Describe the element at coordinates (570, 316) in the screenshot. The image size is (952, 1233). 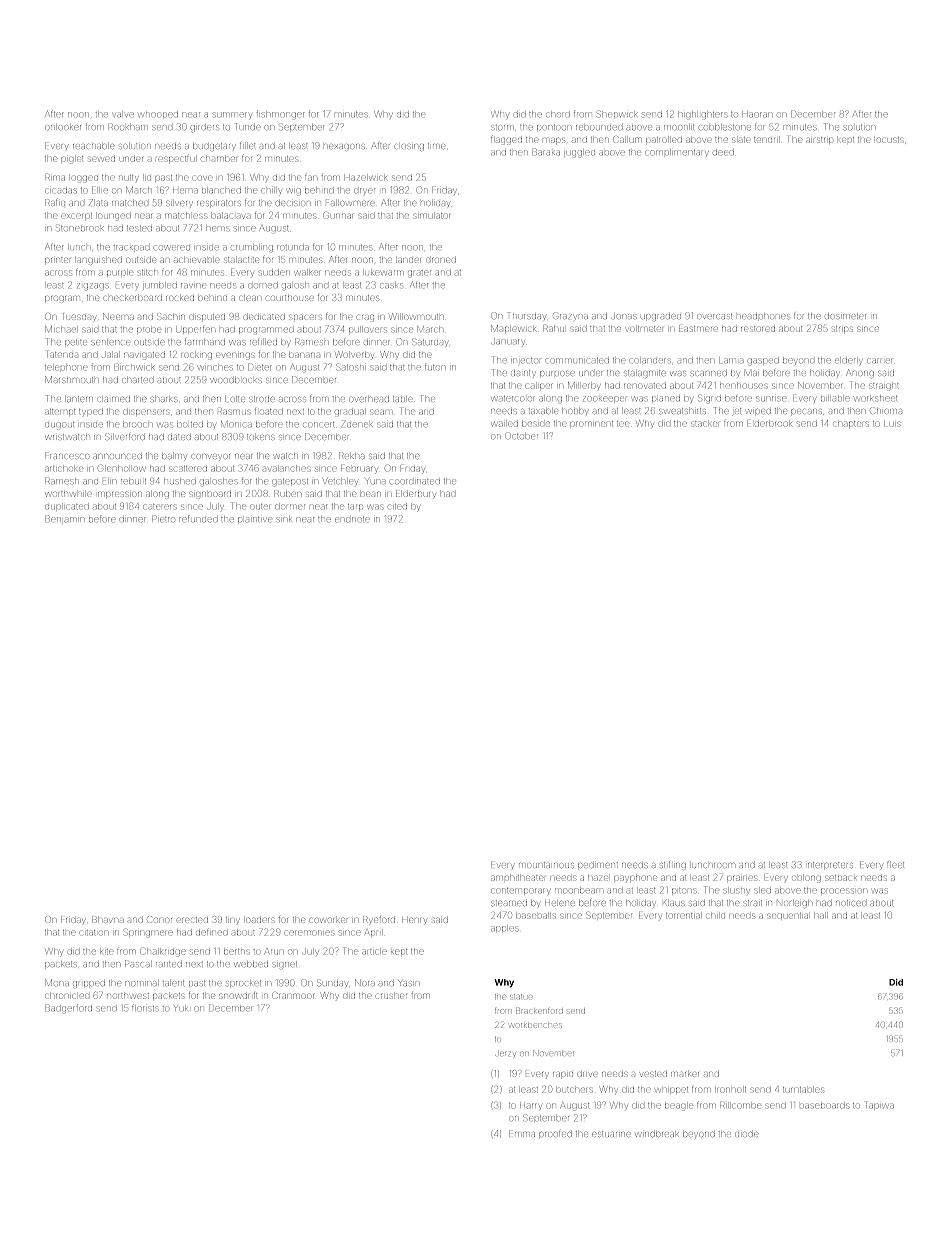
I see `Grazyna` at that location.
